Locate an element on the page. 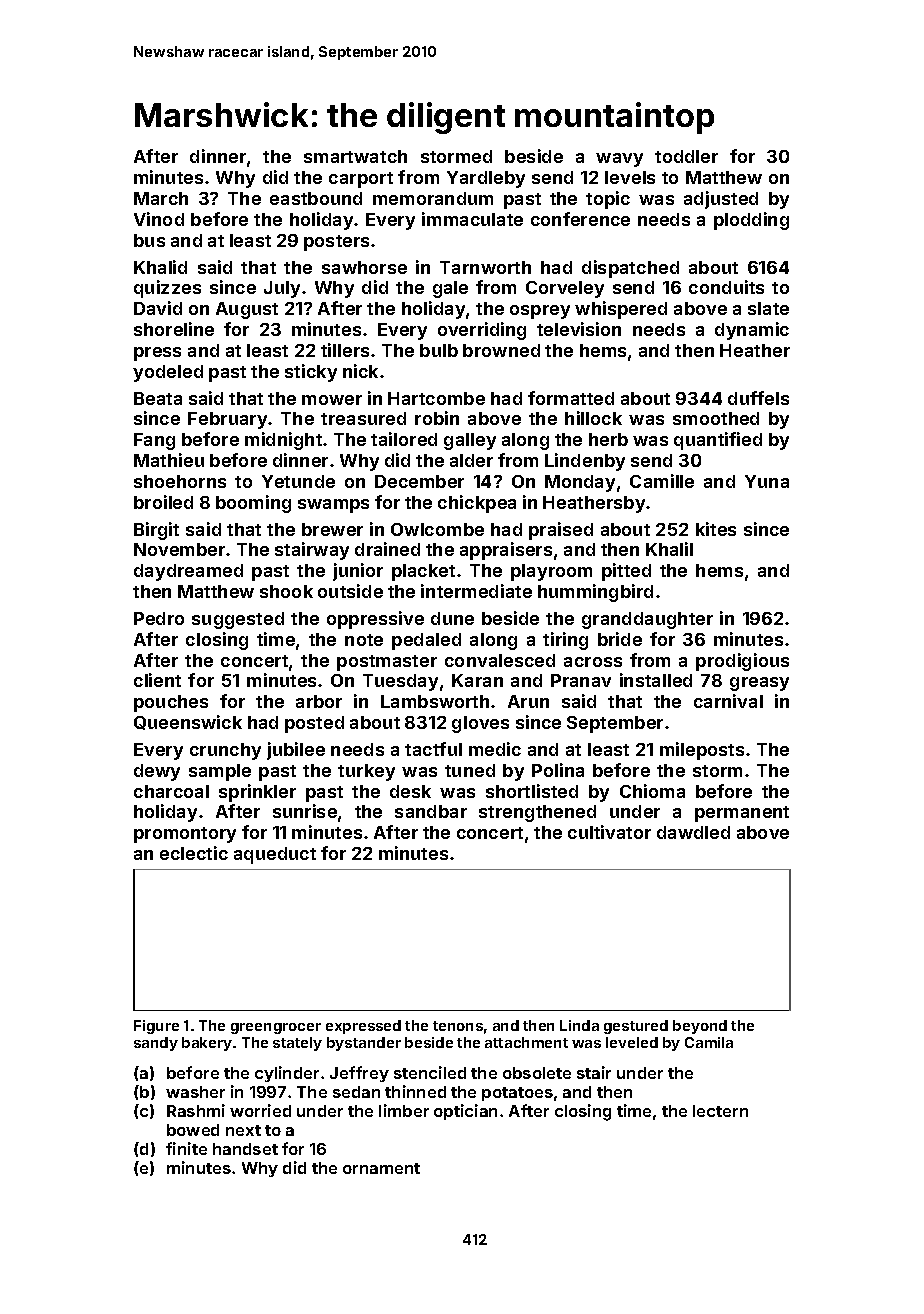 This image has height=1314, width=924. whispered is located at coordinates (621, 310).
